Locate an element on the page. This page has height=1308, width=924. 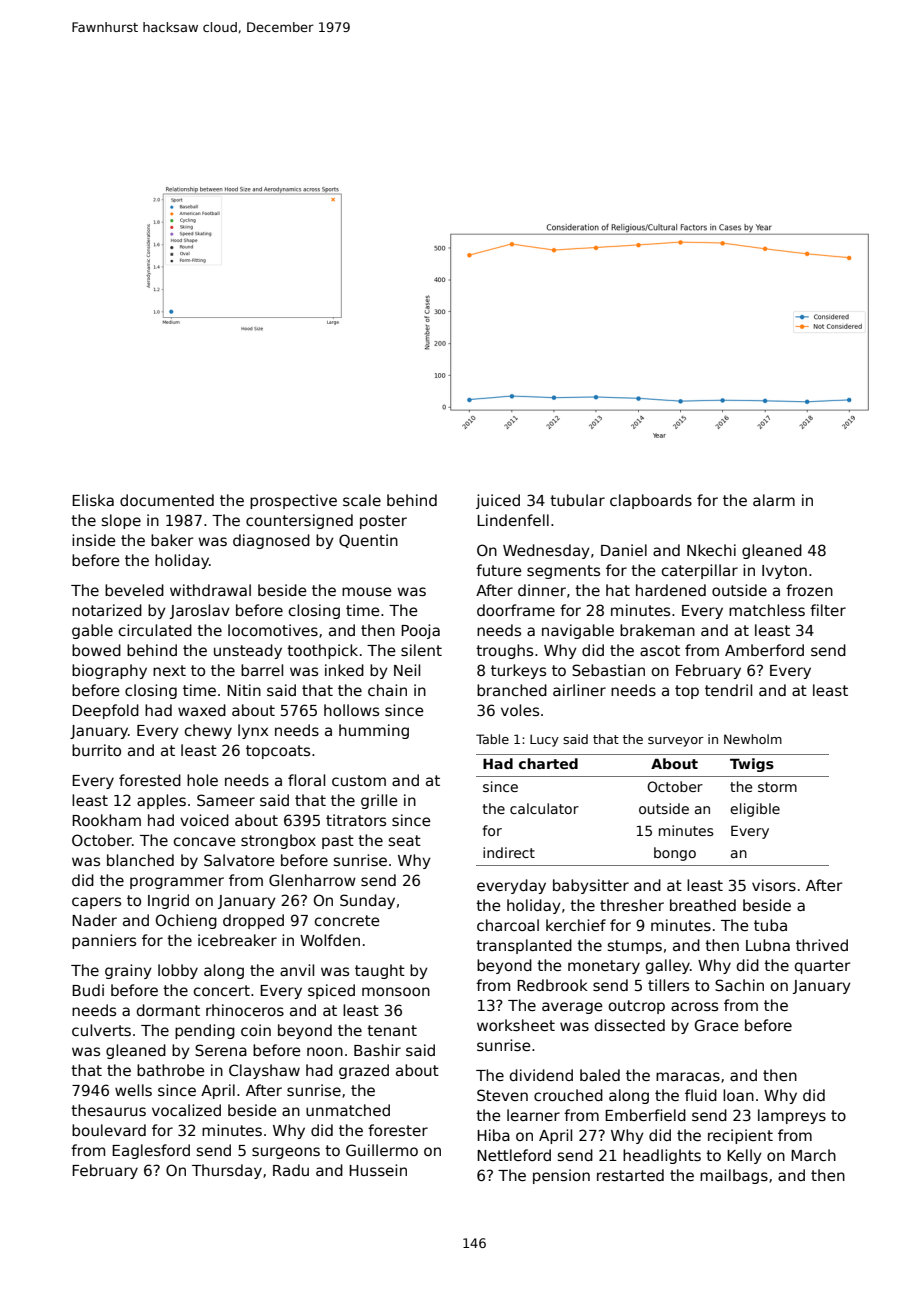
diagnosed is located at coordinates (271, 541).
